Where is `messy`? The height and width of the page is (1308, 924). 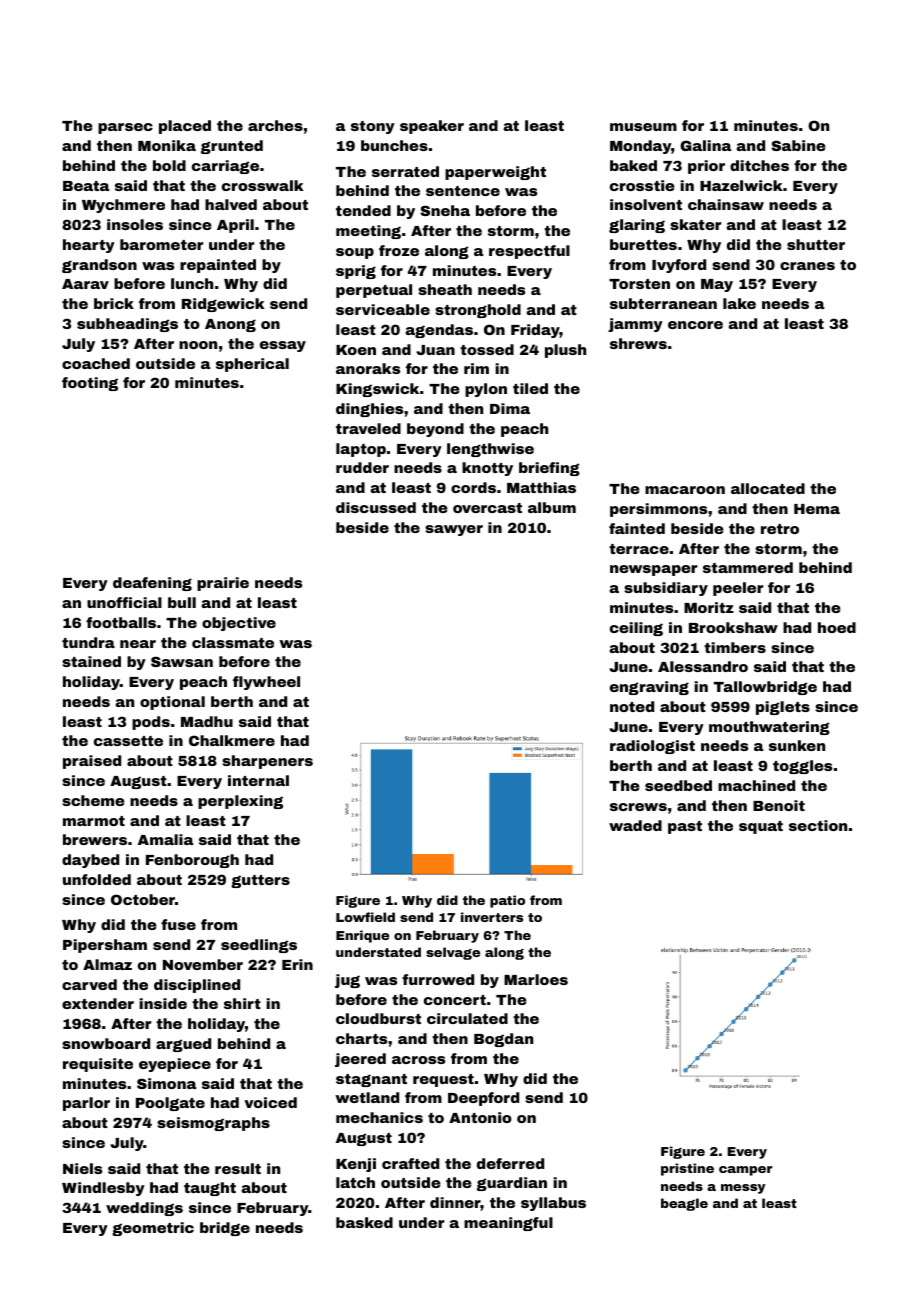
messy is located at coordinates (743, 1189).
